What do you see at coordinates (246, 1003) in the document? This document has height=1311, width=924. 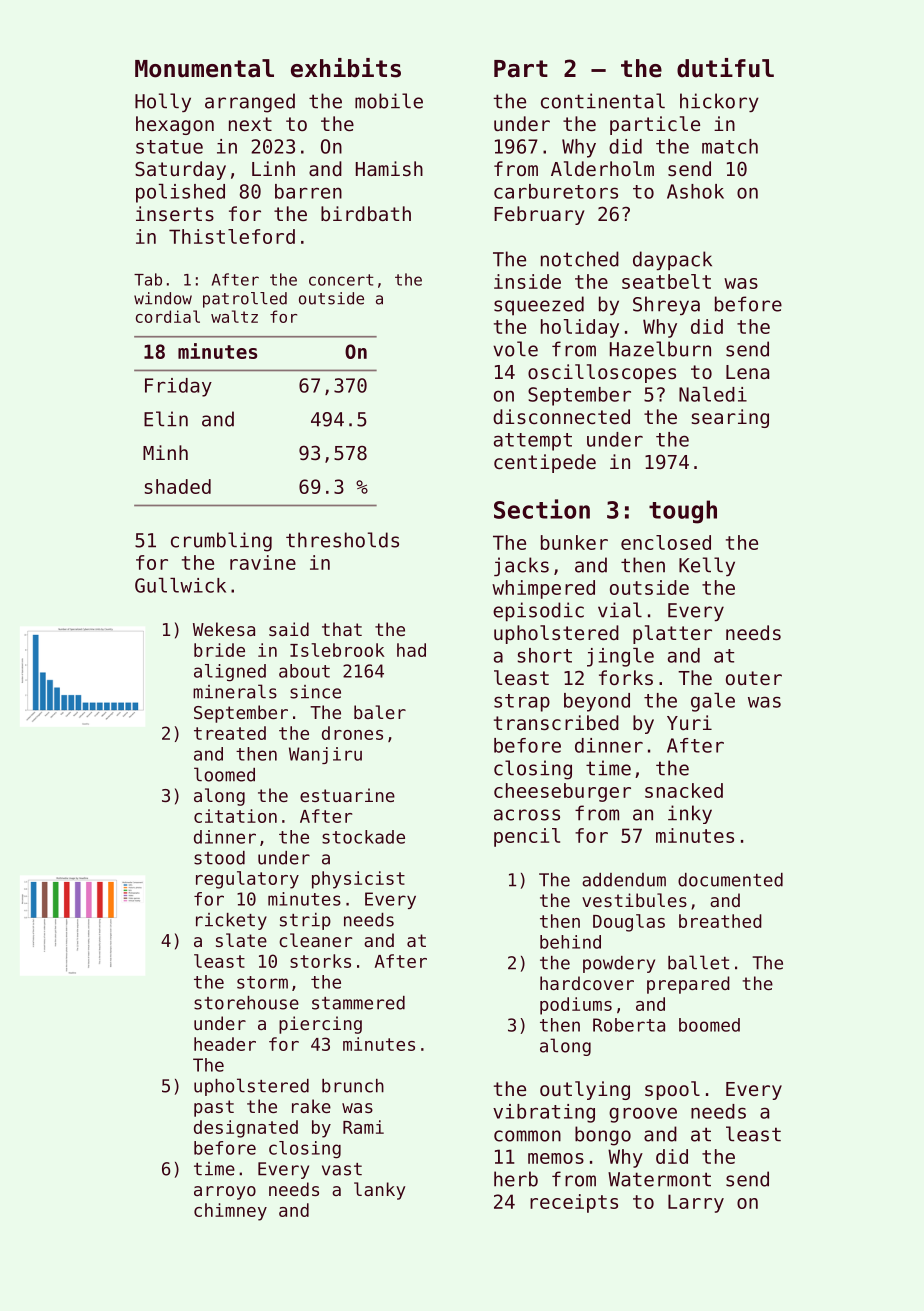 I see `storehouse` at bounding box center [246, 1003].
